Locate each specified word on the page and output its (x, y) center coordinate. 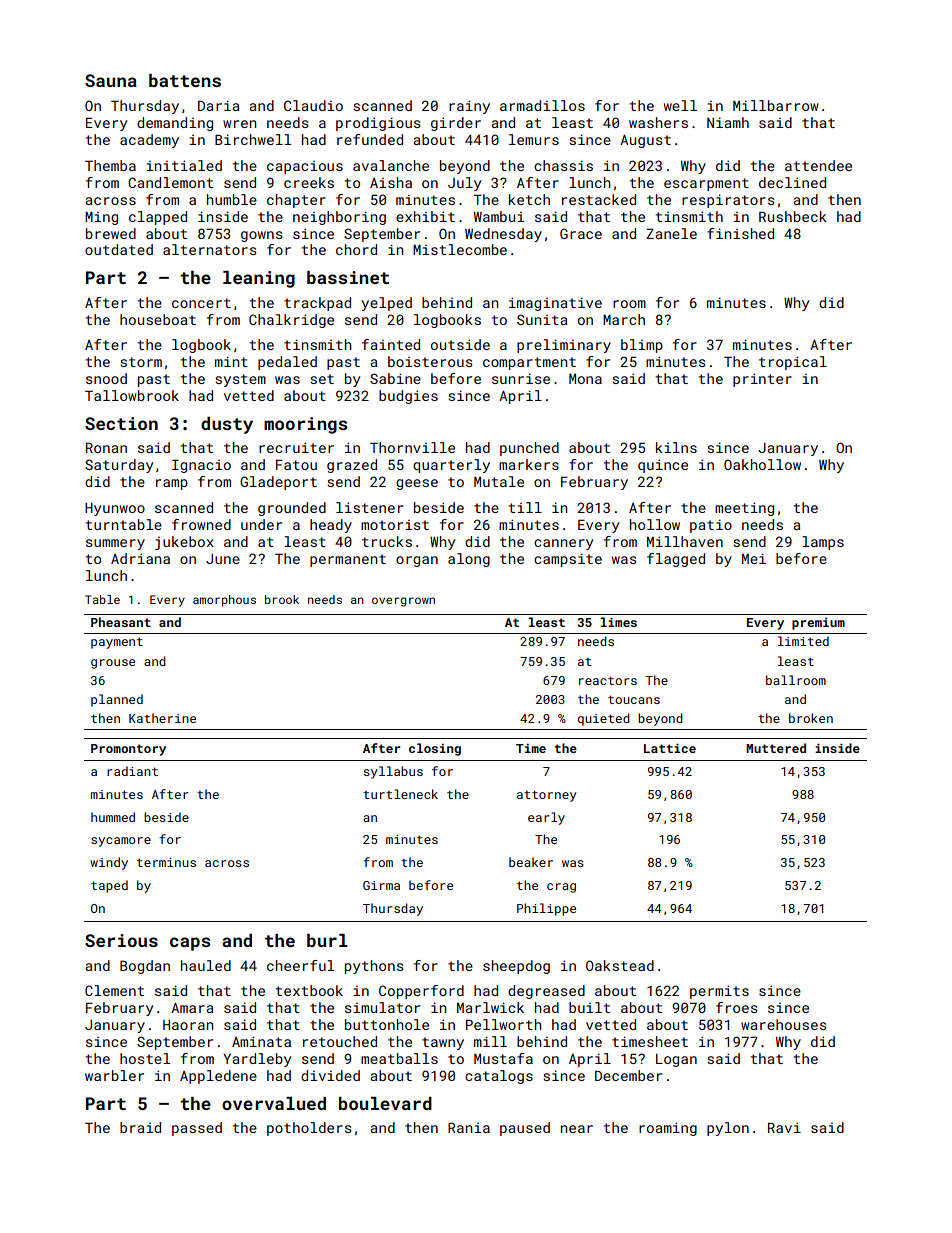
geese (417, 484)
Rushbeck (793, 216)
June (223, 559)
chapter (296, 201)
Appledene (218, 1077)
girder (456, 124)
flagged (676, 560)
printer (762, 380)
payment (117, 643)
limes (619, 622)
